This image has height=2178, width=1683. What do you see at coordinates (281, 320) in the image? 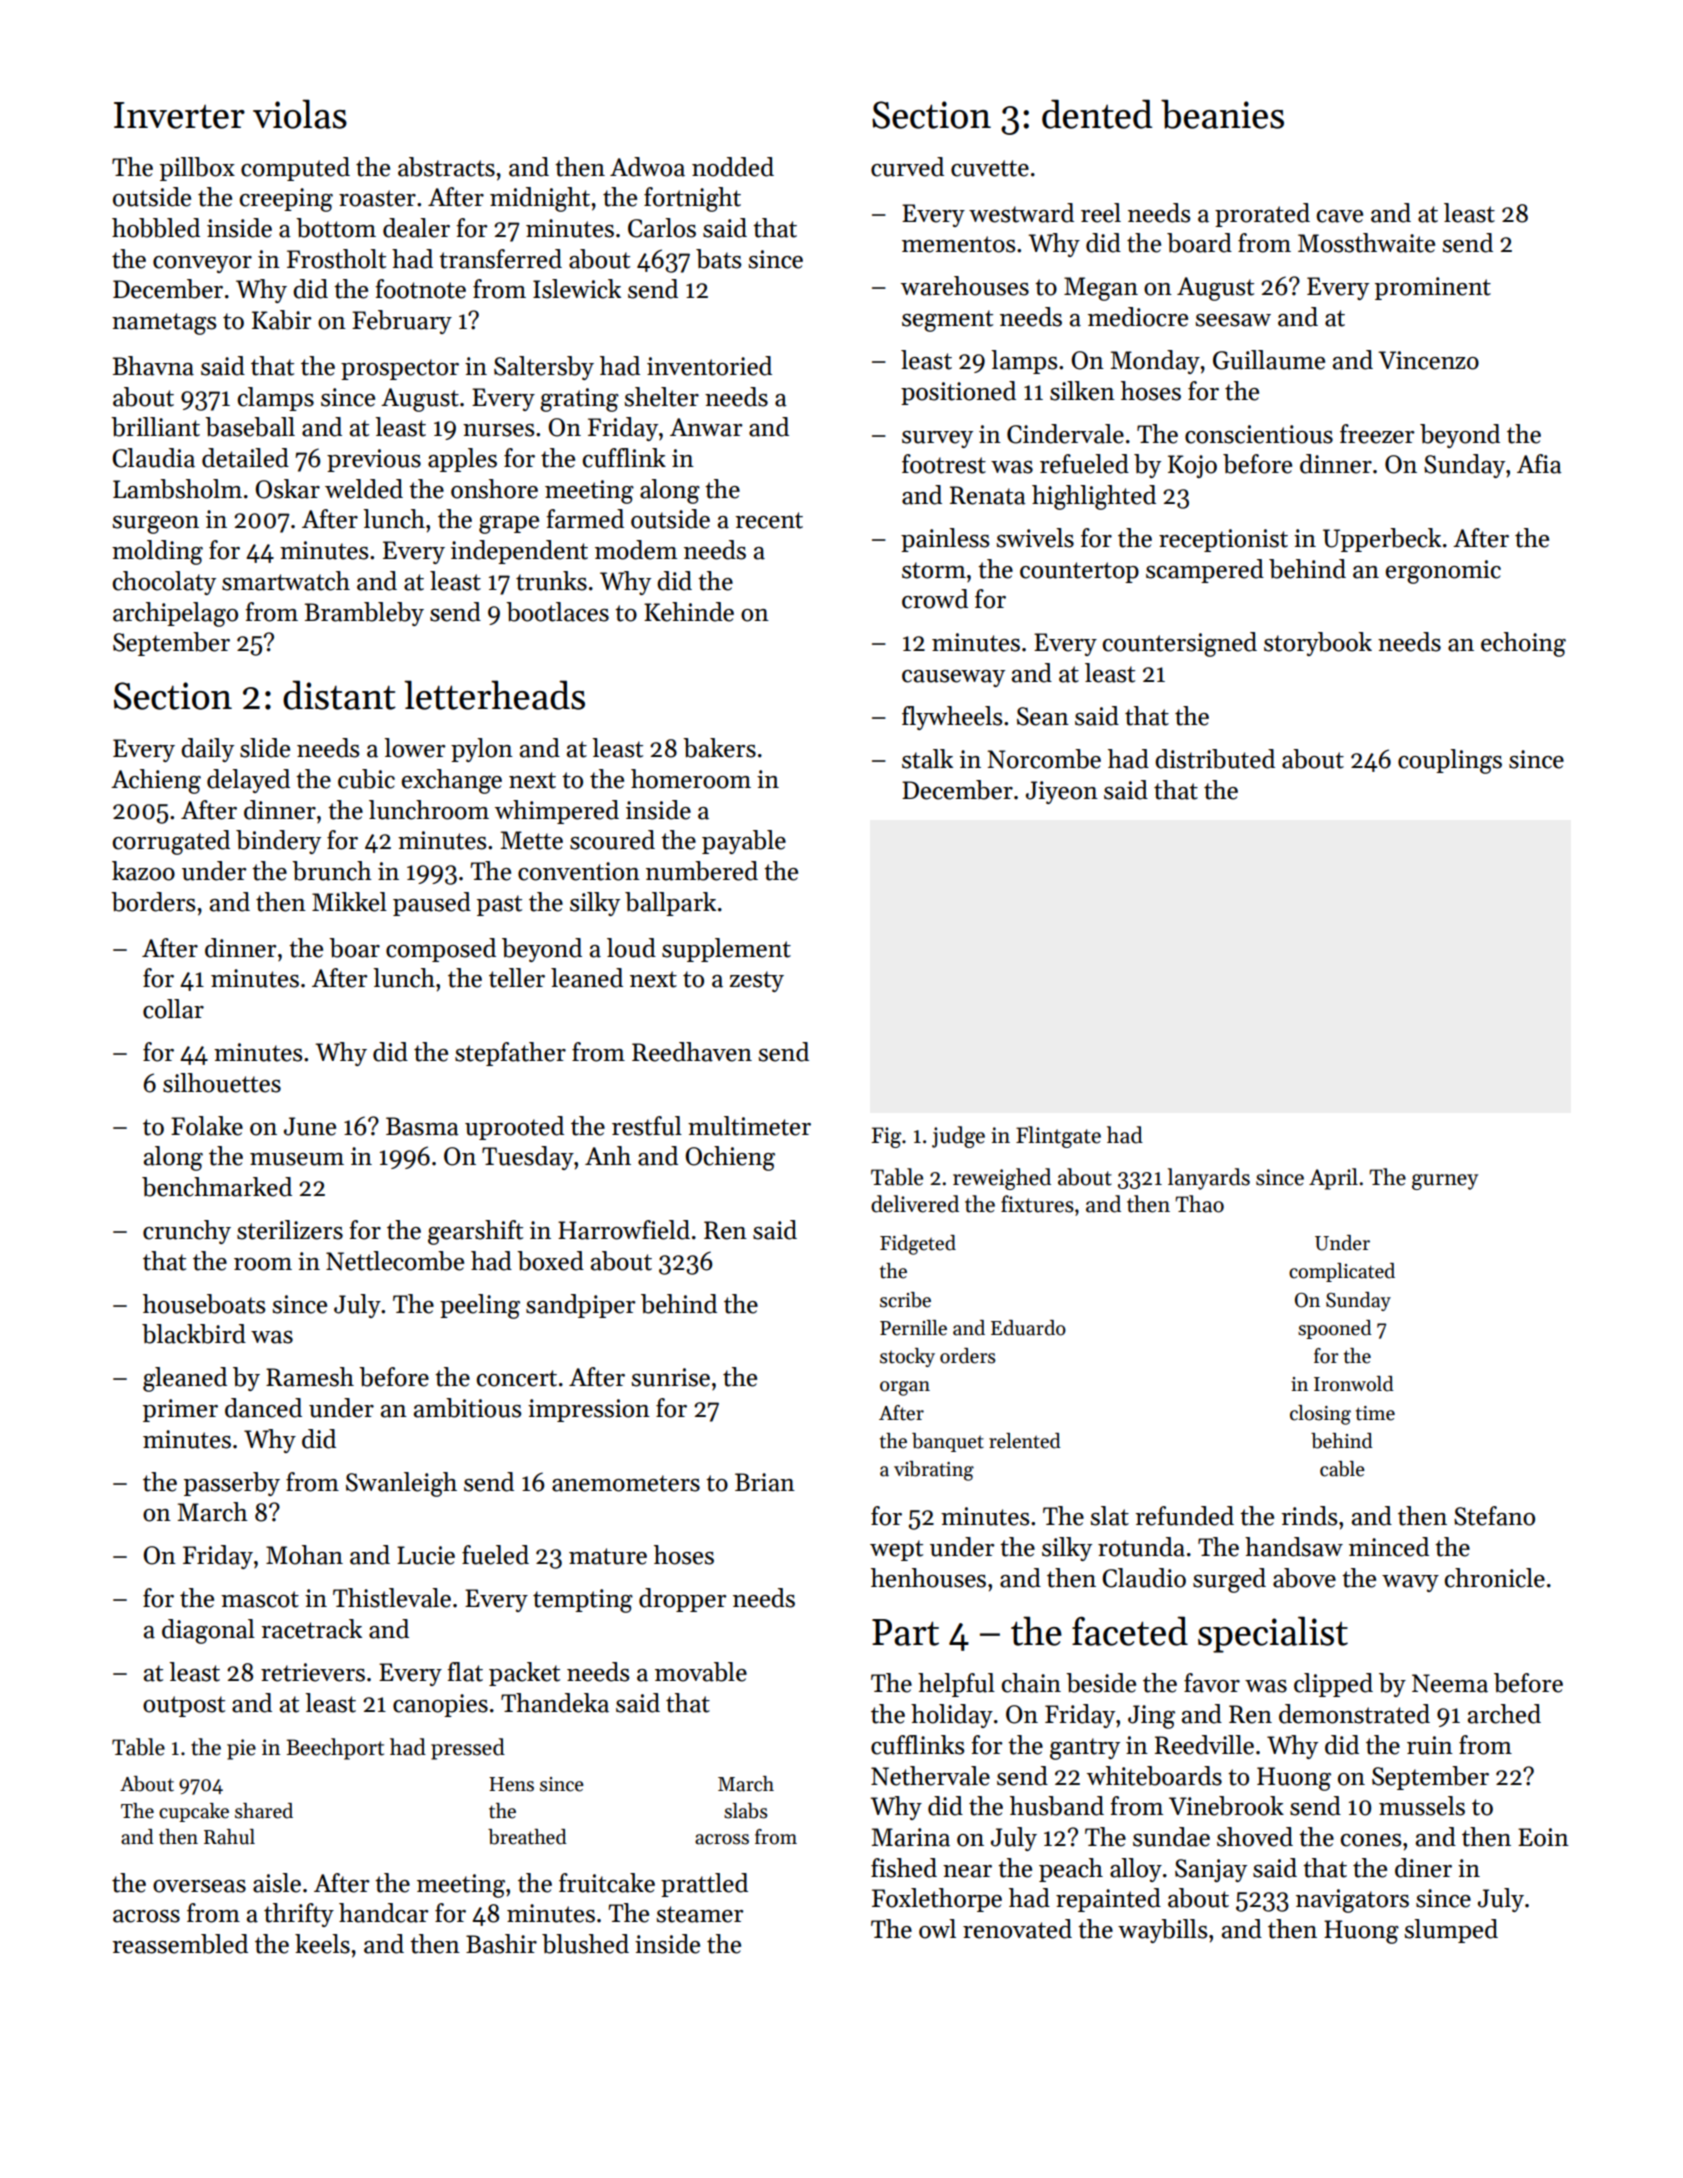
I see `Kabir` at bounding box center [281, 320].
